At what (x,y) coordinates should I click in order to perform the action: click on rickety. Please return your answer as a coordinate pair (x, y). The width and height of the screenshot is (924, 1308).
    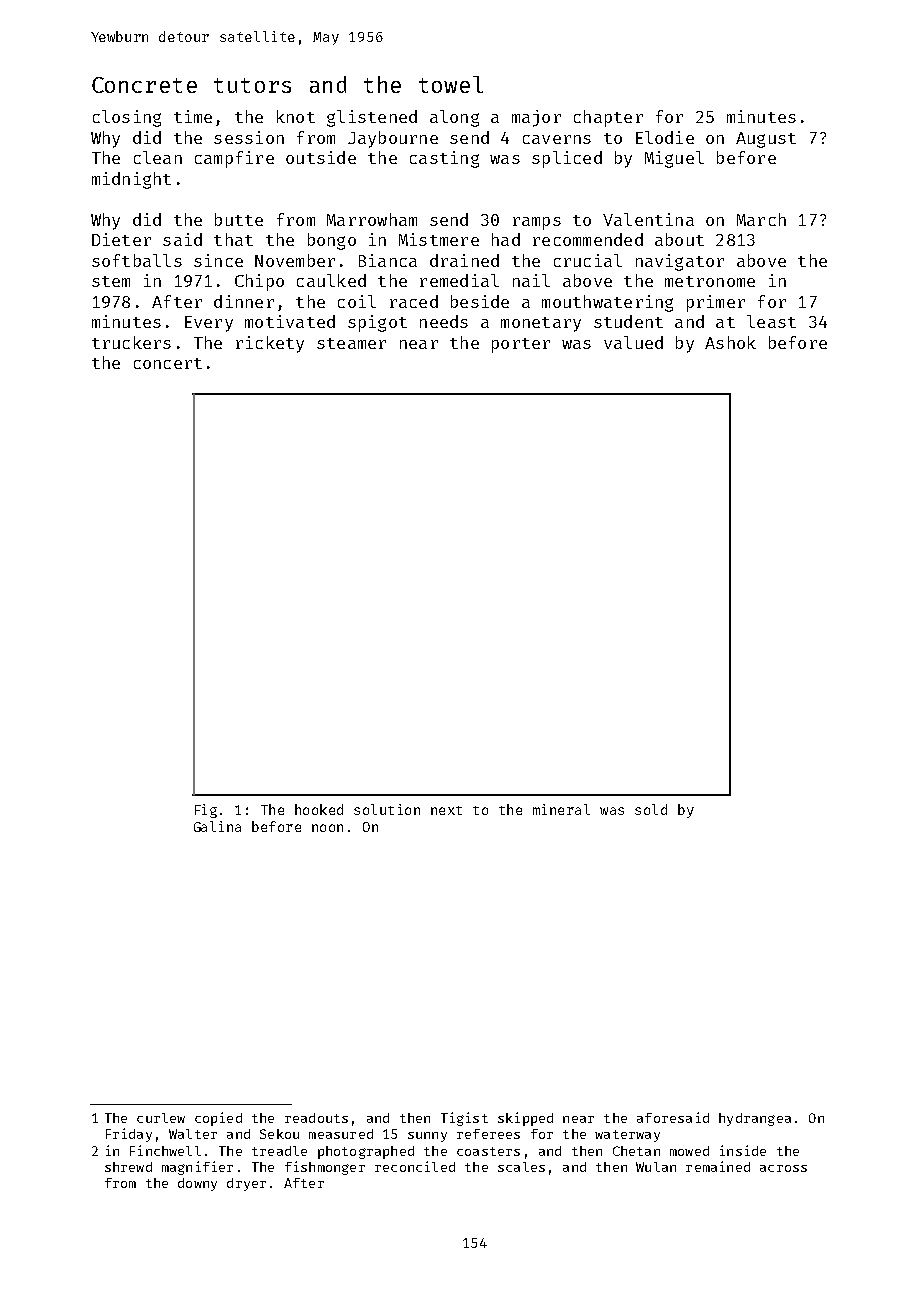
    Looking at the image, I should click on (270, 344).
